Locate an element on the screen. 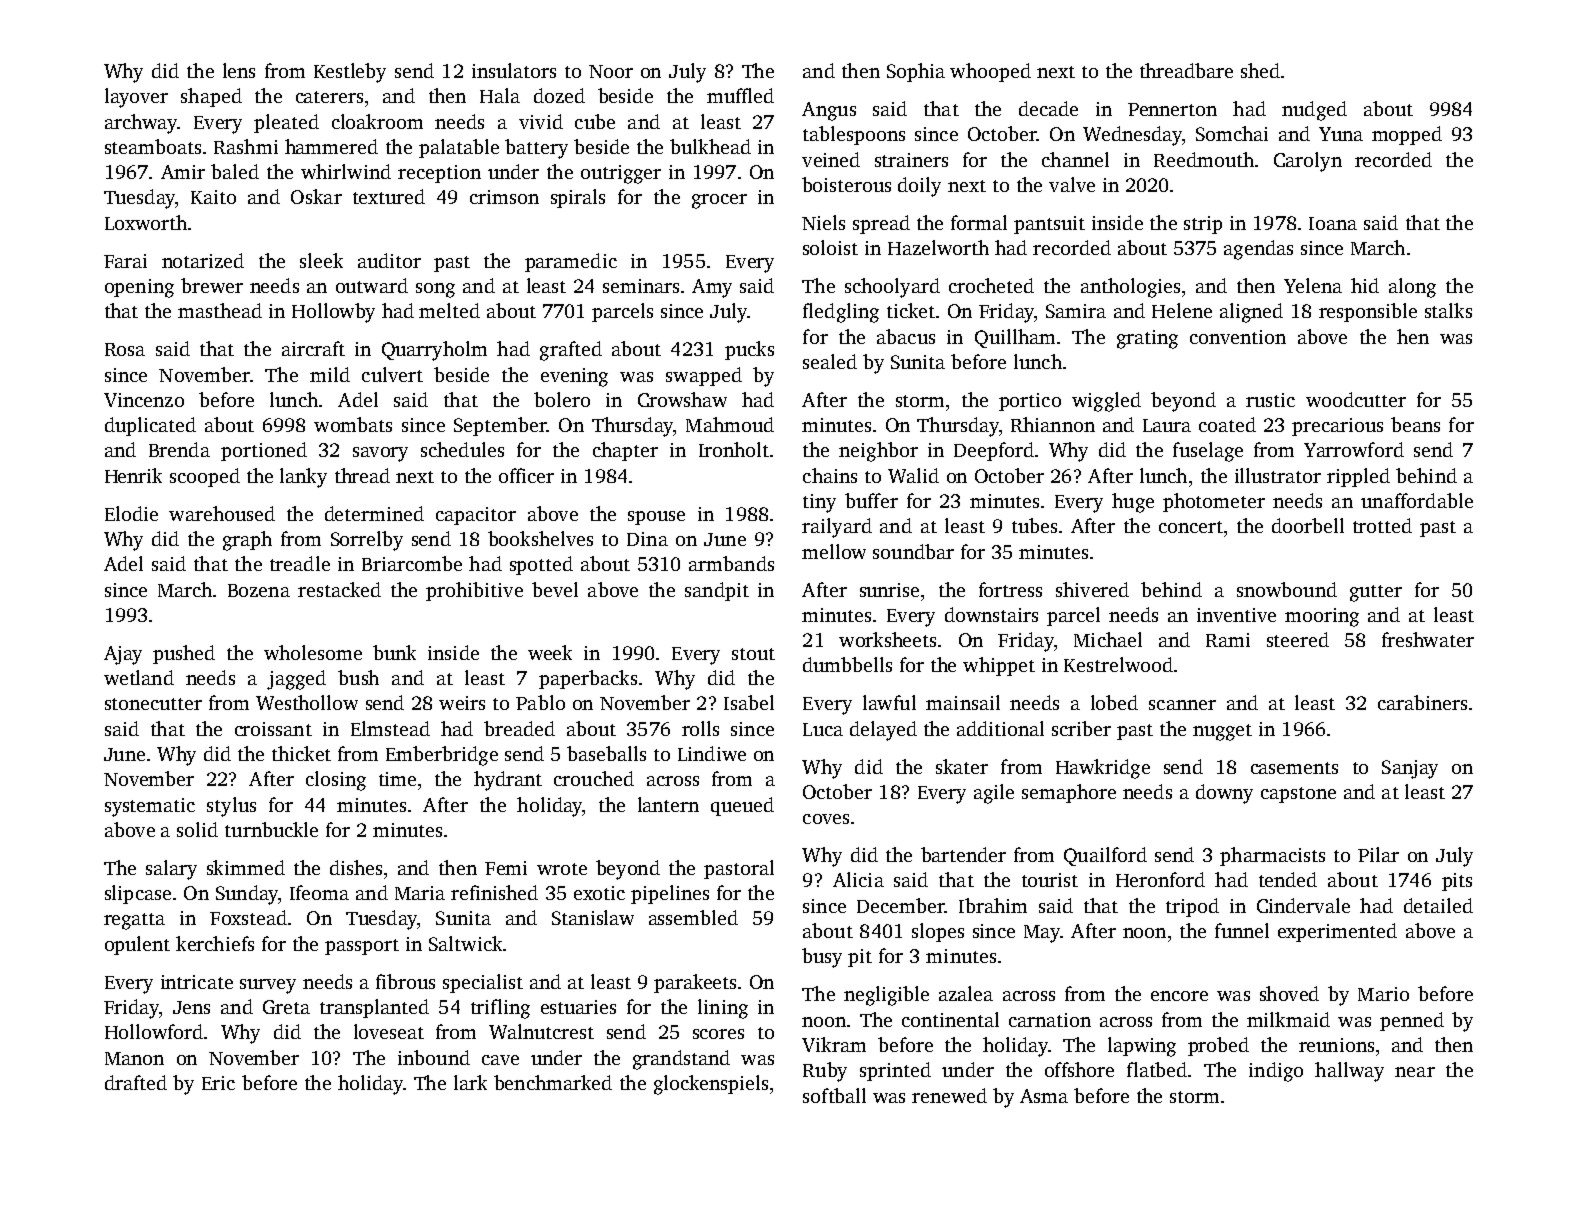 The width and height of the screenshot is (1577, 1219). Ajay is located at coordinates (123, 655).
